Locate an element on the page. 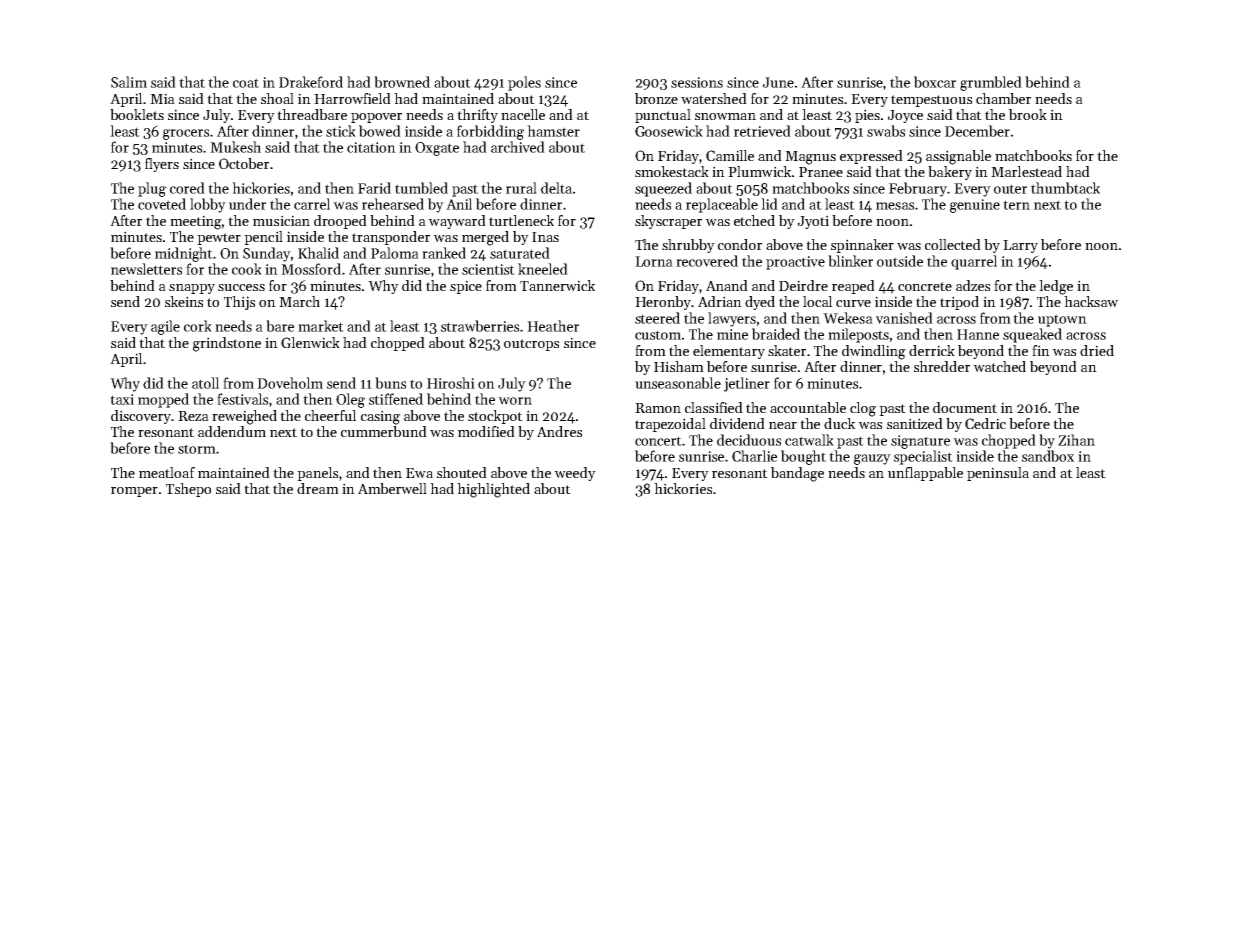 This document has width=1233, height=952. addendum is located at coordinates (232, 431).
